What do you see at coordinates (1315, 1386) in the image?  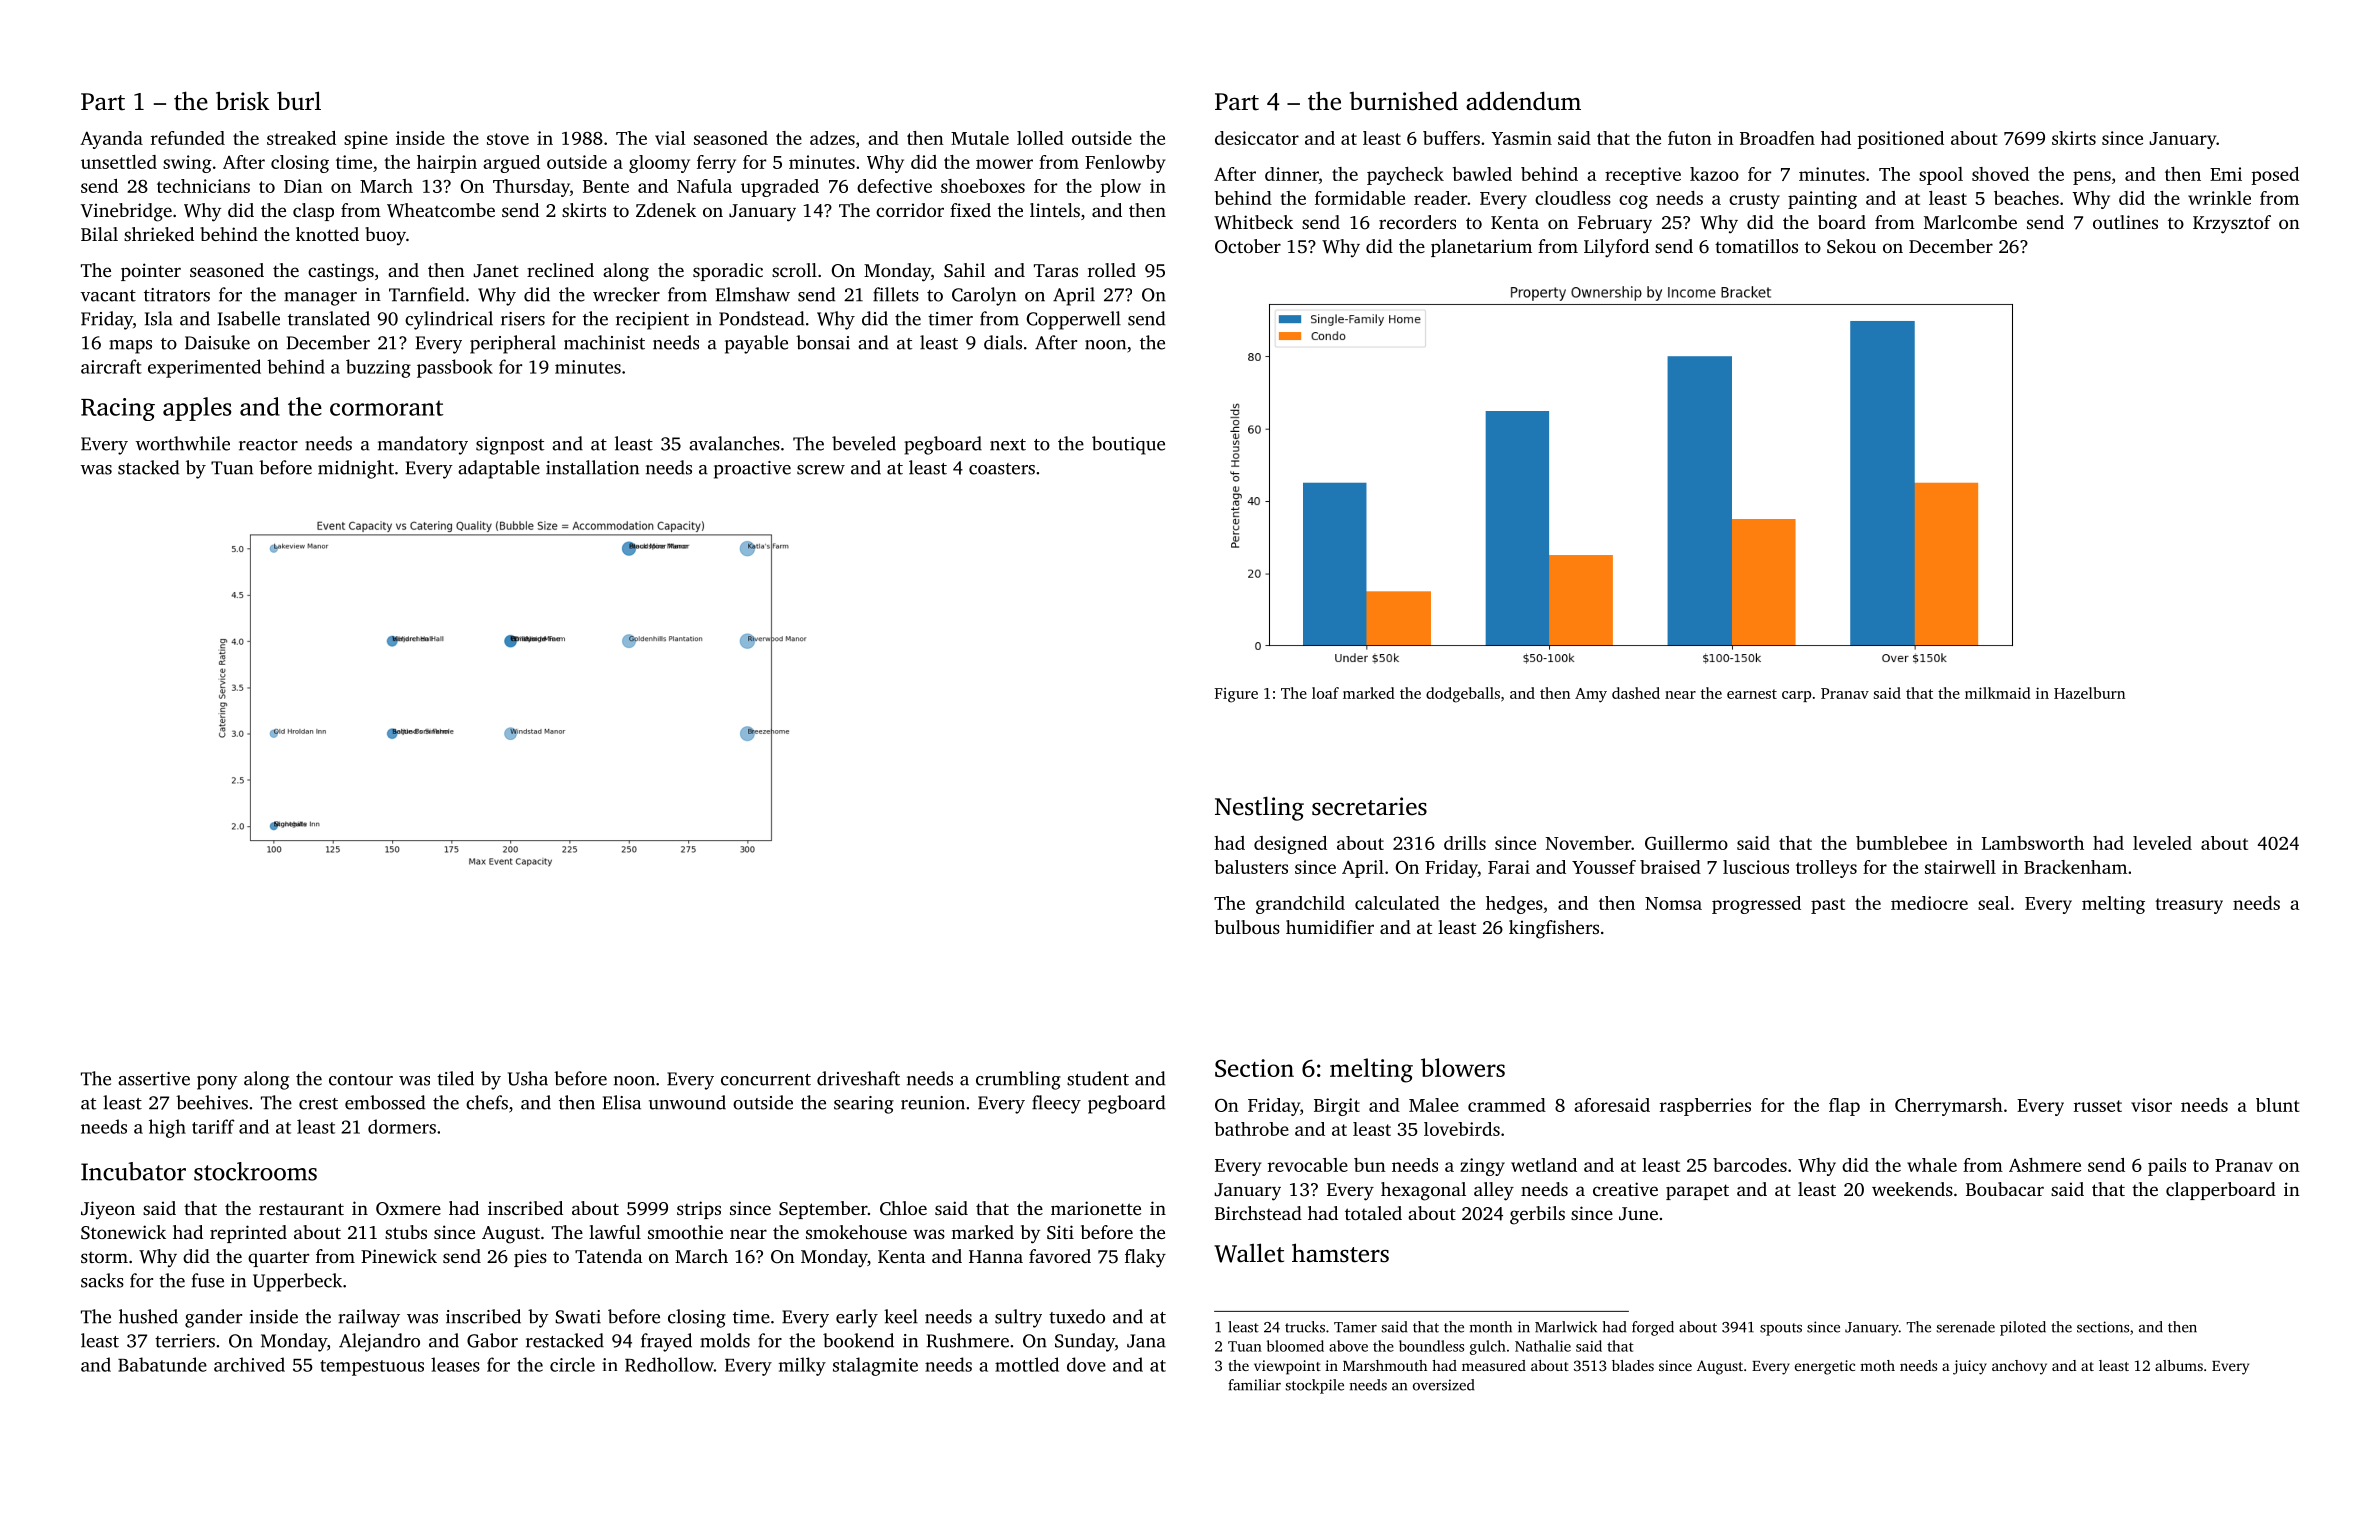 I see `stockpile` at bounding box center [1315, 1386].
